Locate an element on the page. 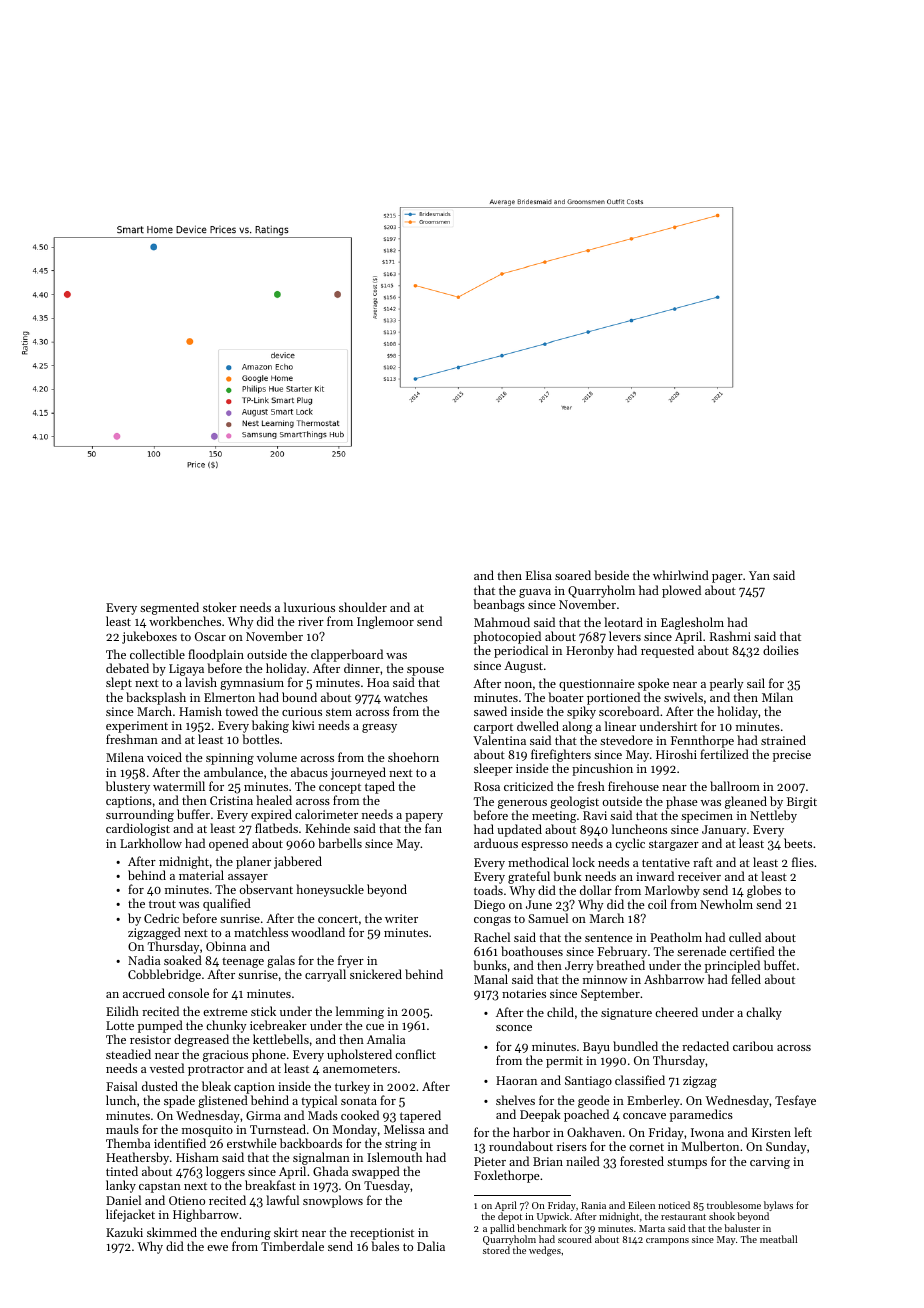 The height and width of the page is (1308, 924). Tesfaye is located at coordinates (795, 1101).
